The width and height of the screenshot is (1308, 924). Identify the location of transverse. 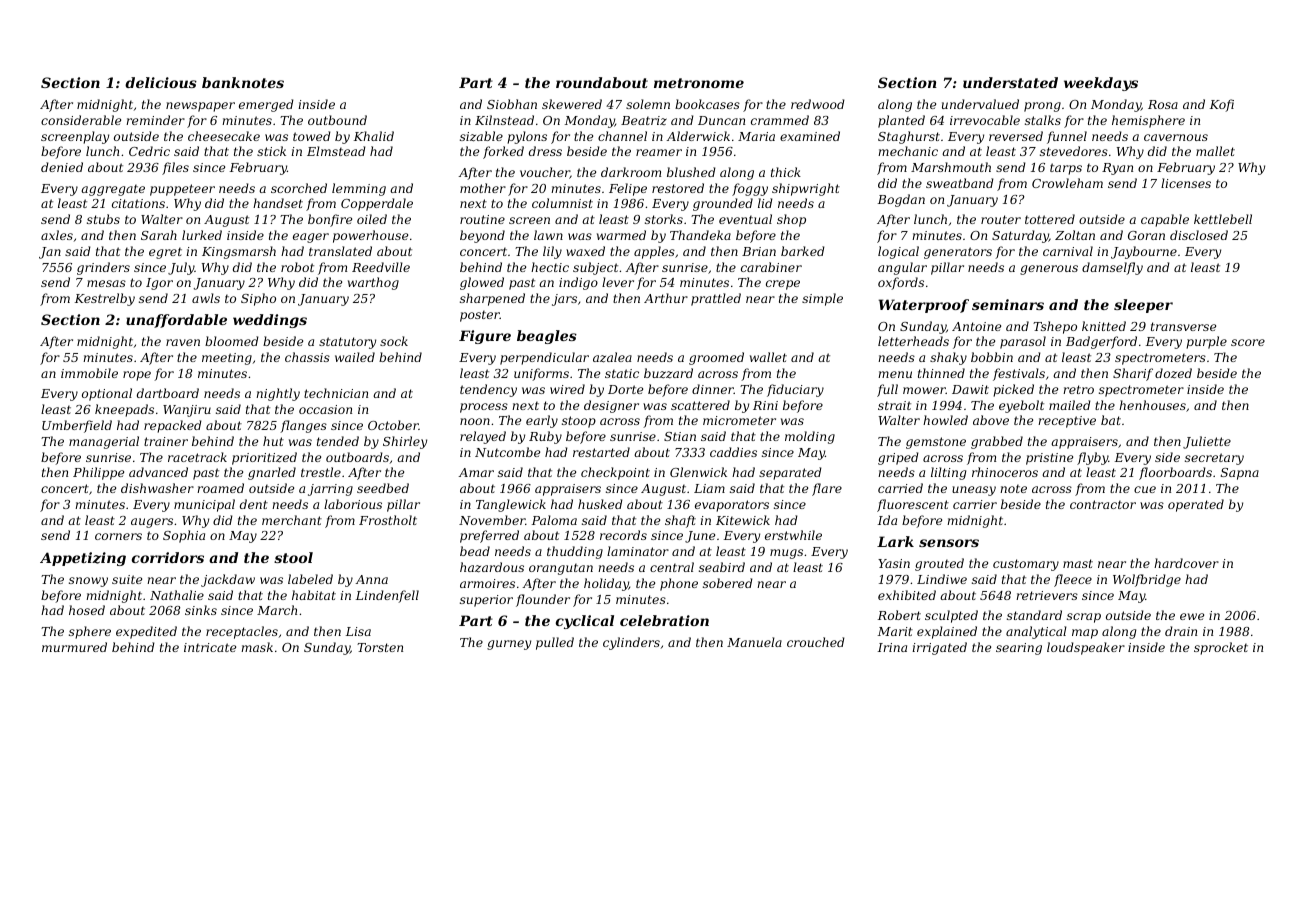
(1183, 326).
